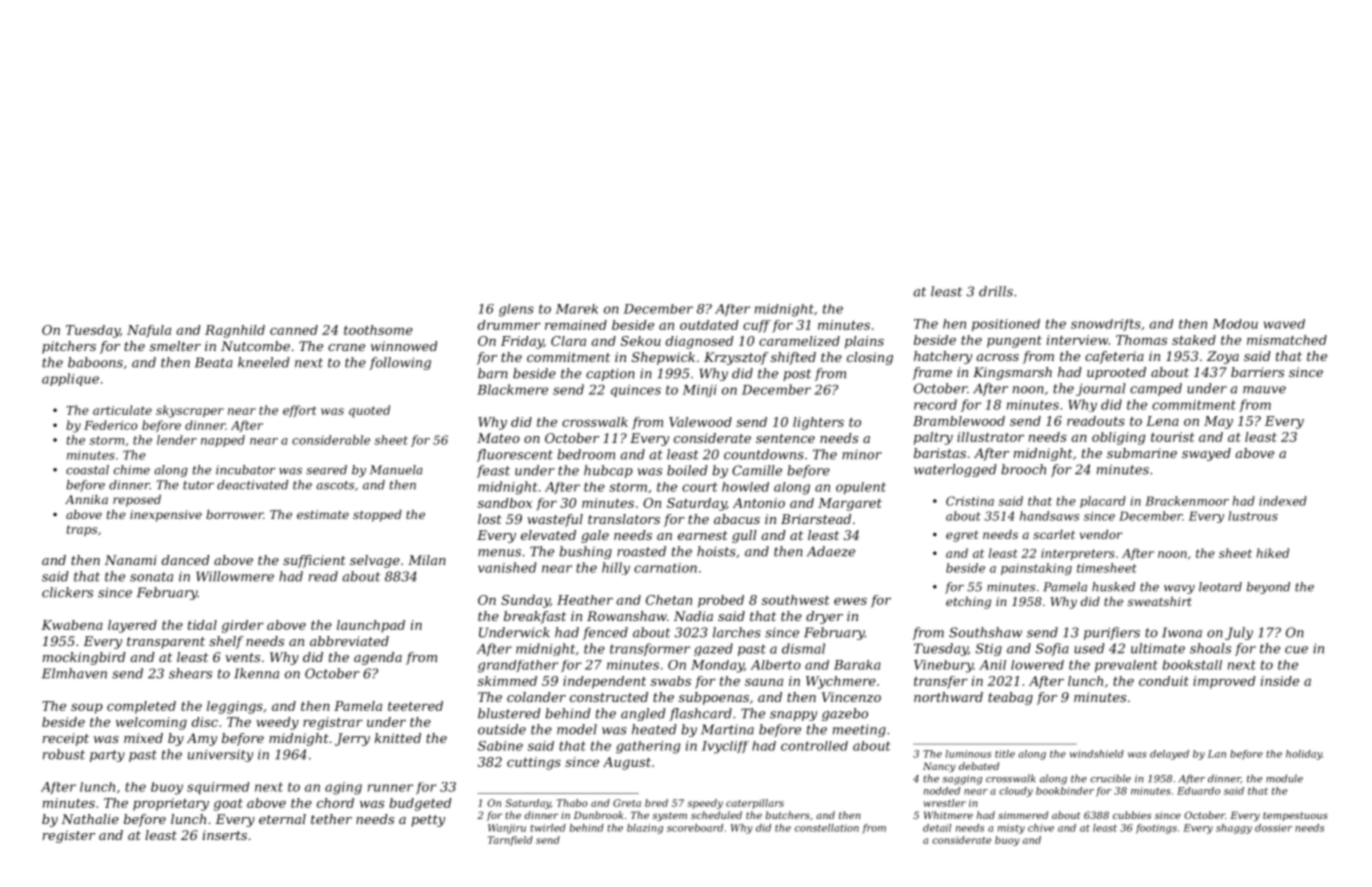 Image resolution: width=1372 pixels, height=887 pixels. I want to click on hiked, so click(1272, 553).
